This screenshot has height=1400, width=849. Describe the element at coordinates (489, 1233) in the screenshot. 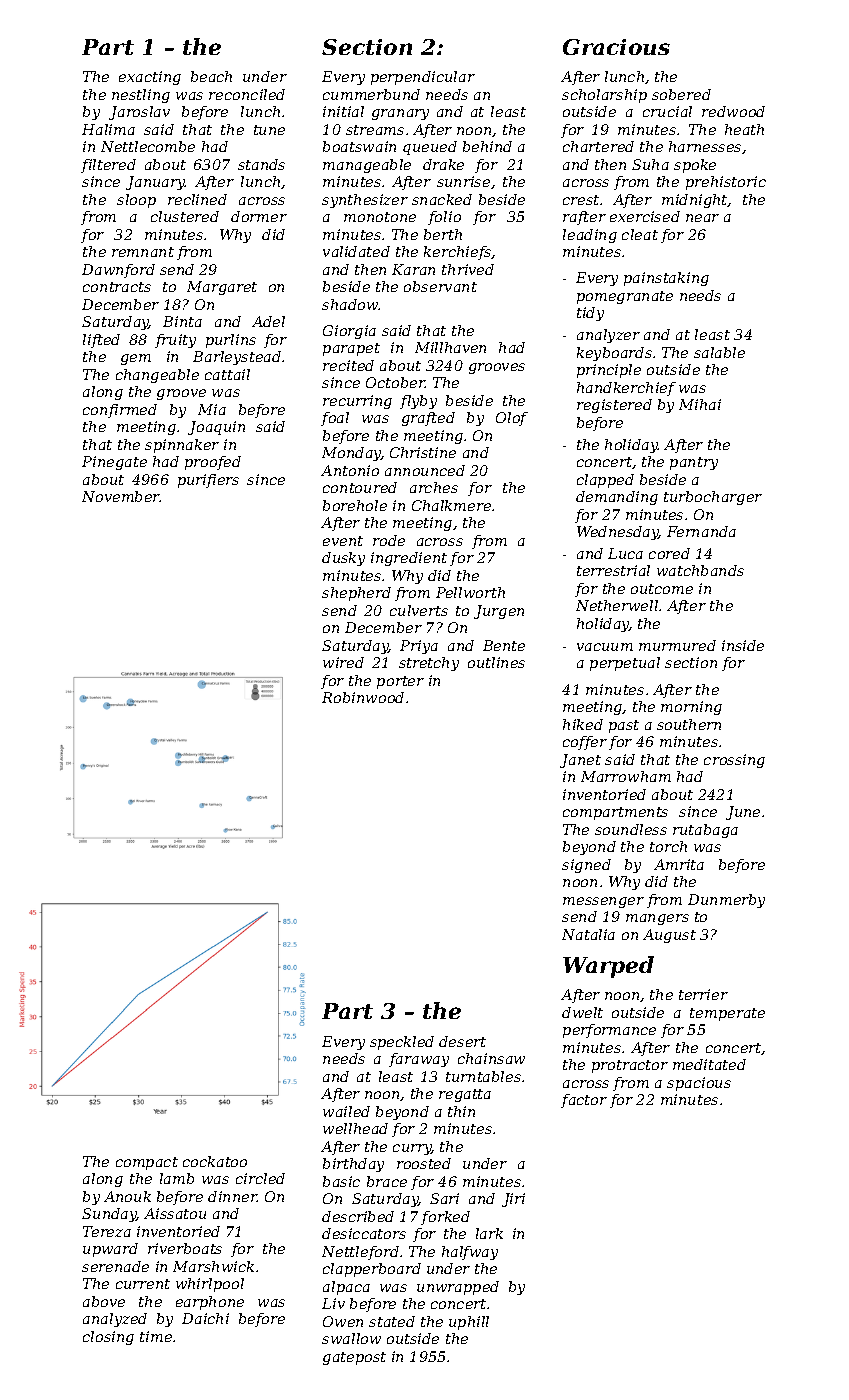

I see `lark` at that location.
